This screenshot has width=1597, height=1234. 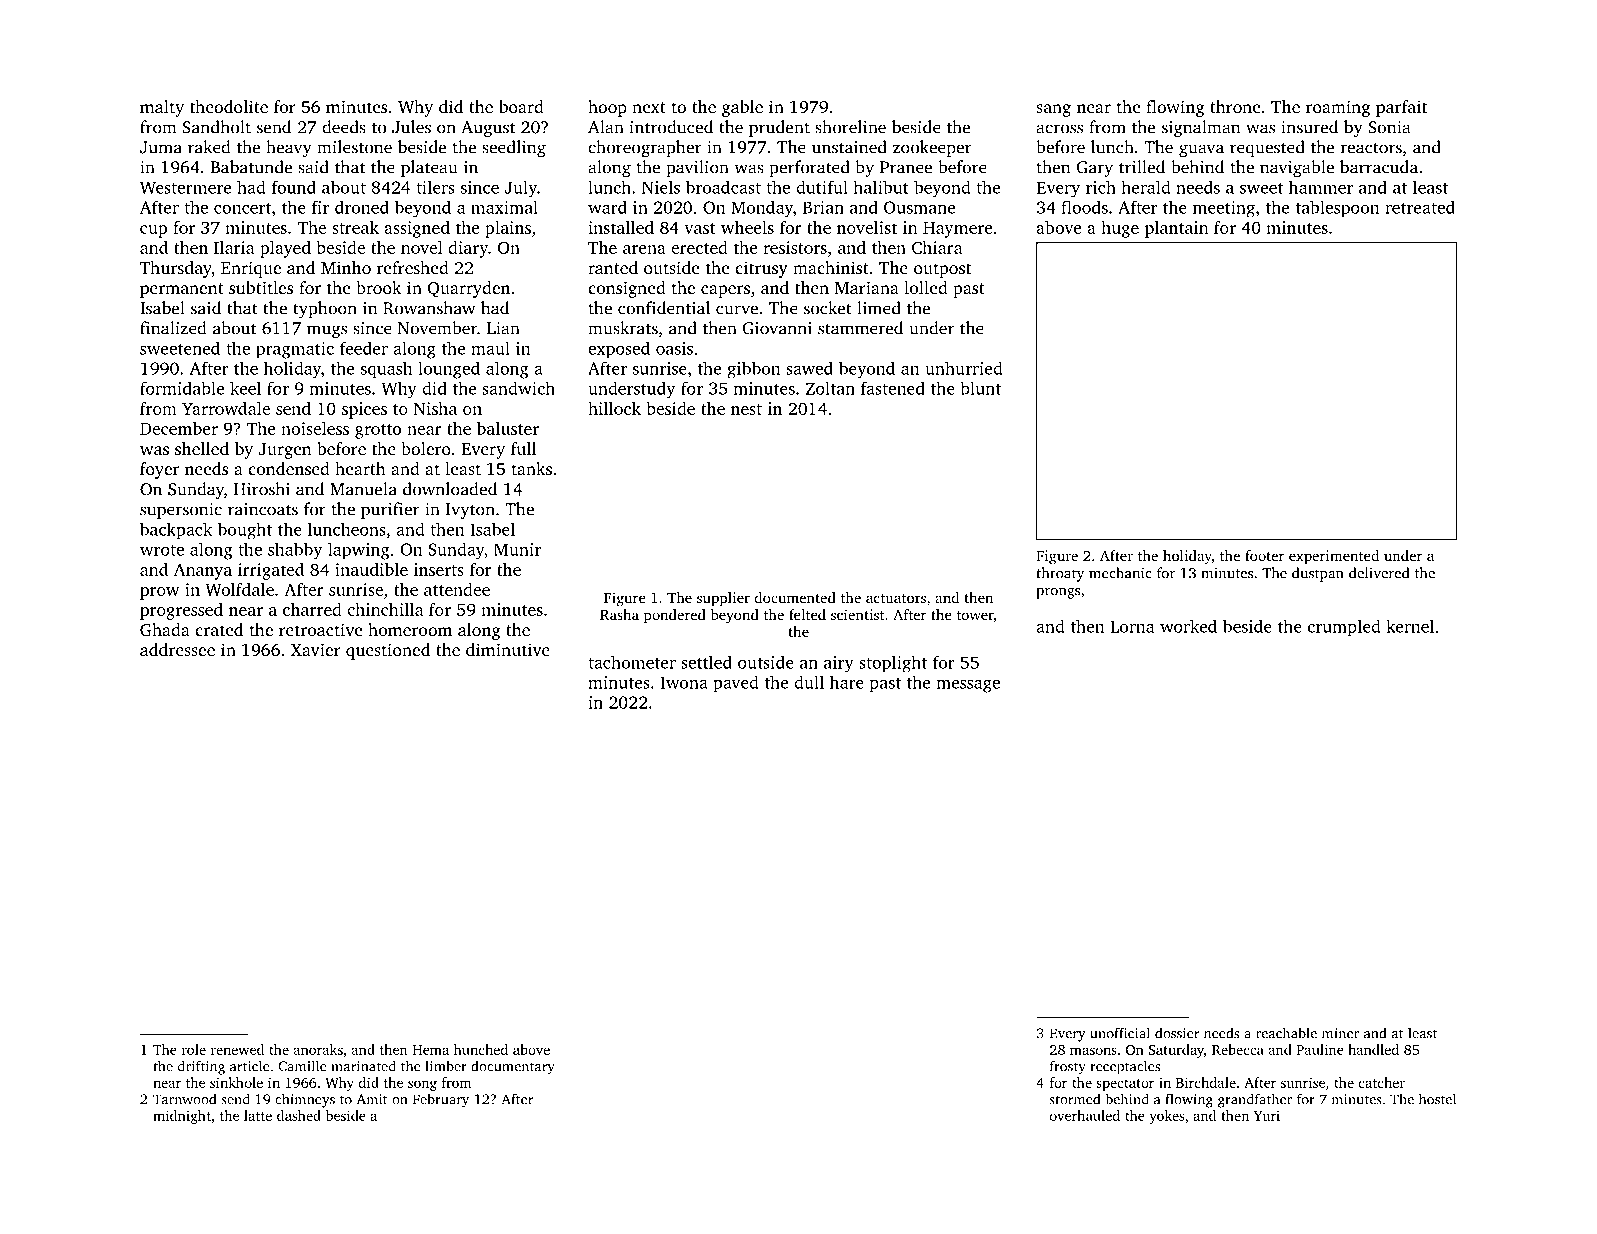 What do you see at coordinates (1420, 207) in the screenshot?
I see `retreated` at bounding box center [1420, 207].
